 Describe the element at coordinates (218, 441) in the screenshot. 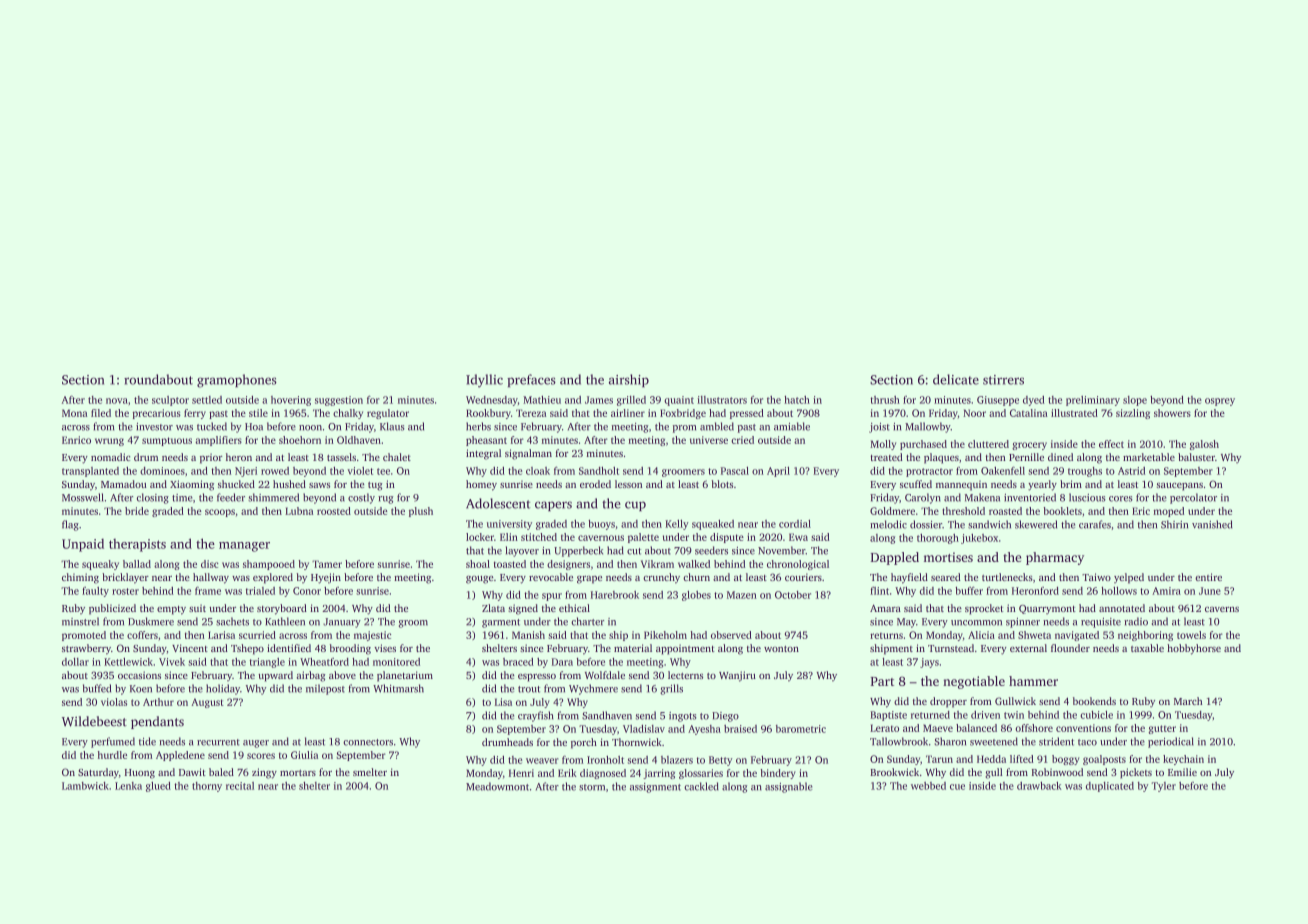

I see `amplifiers` at that location.
